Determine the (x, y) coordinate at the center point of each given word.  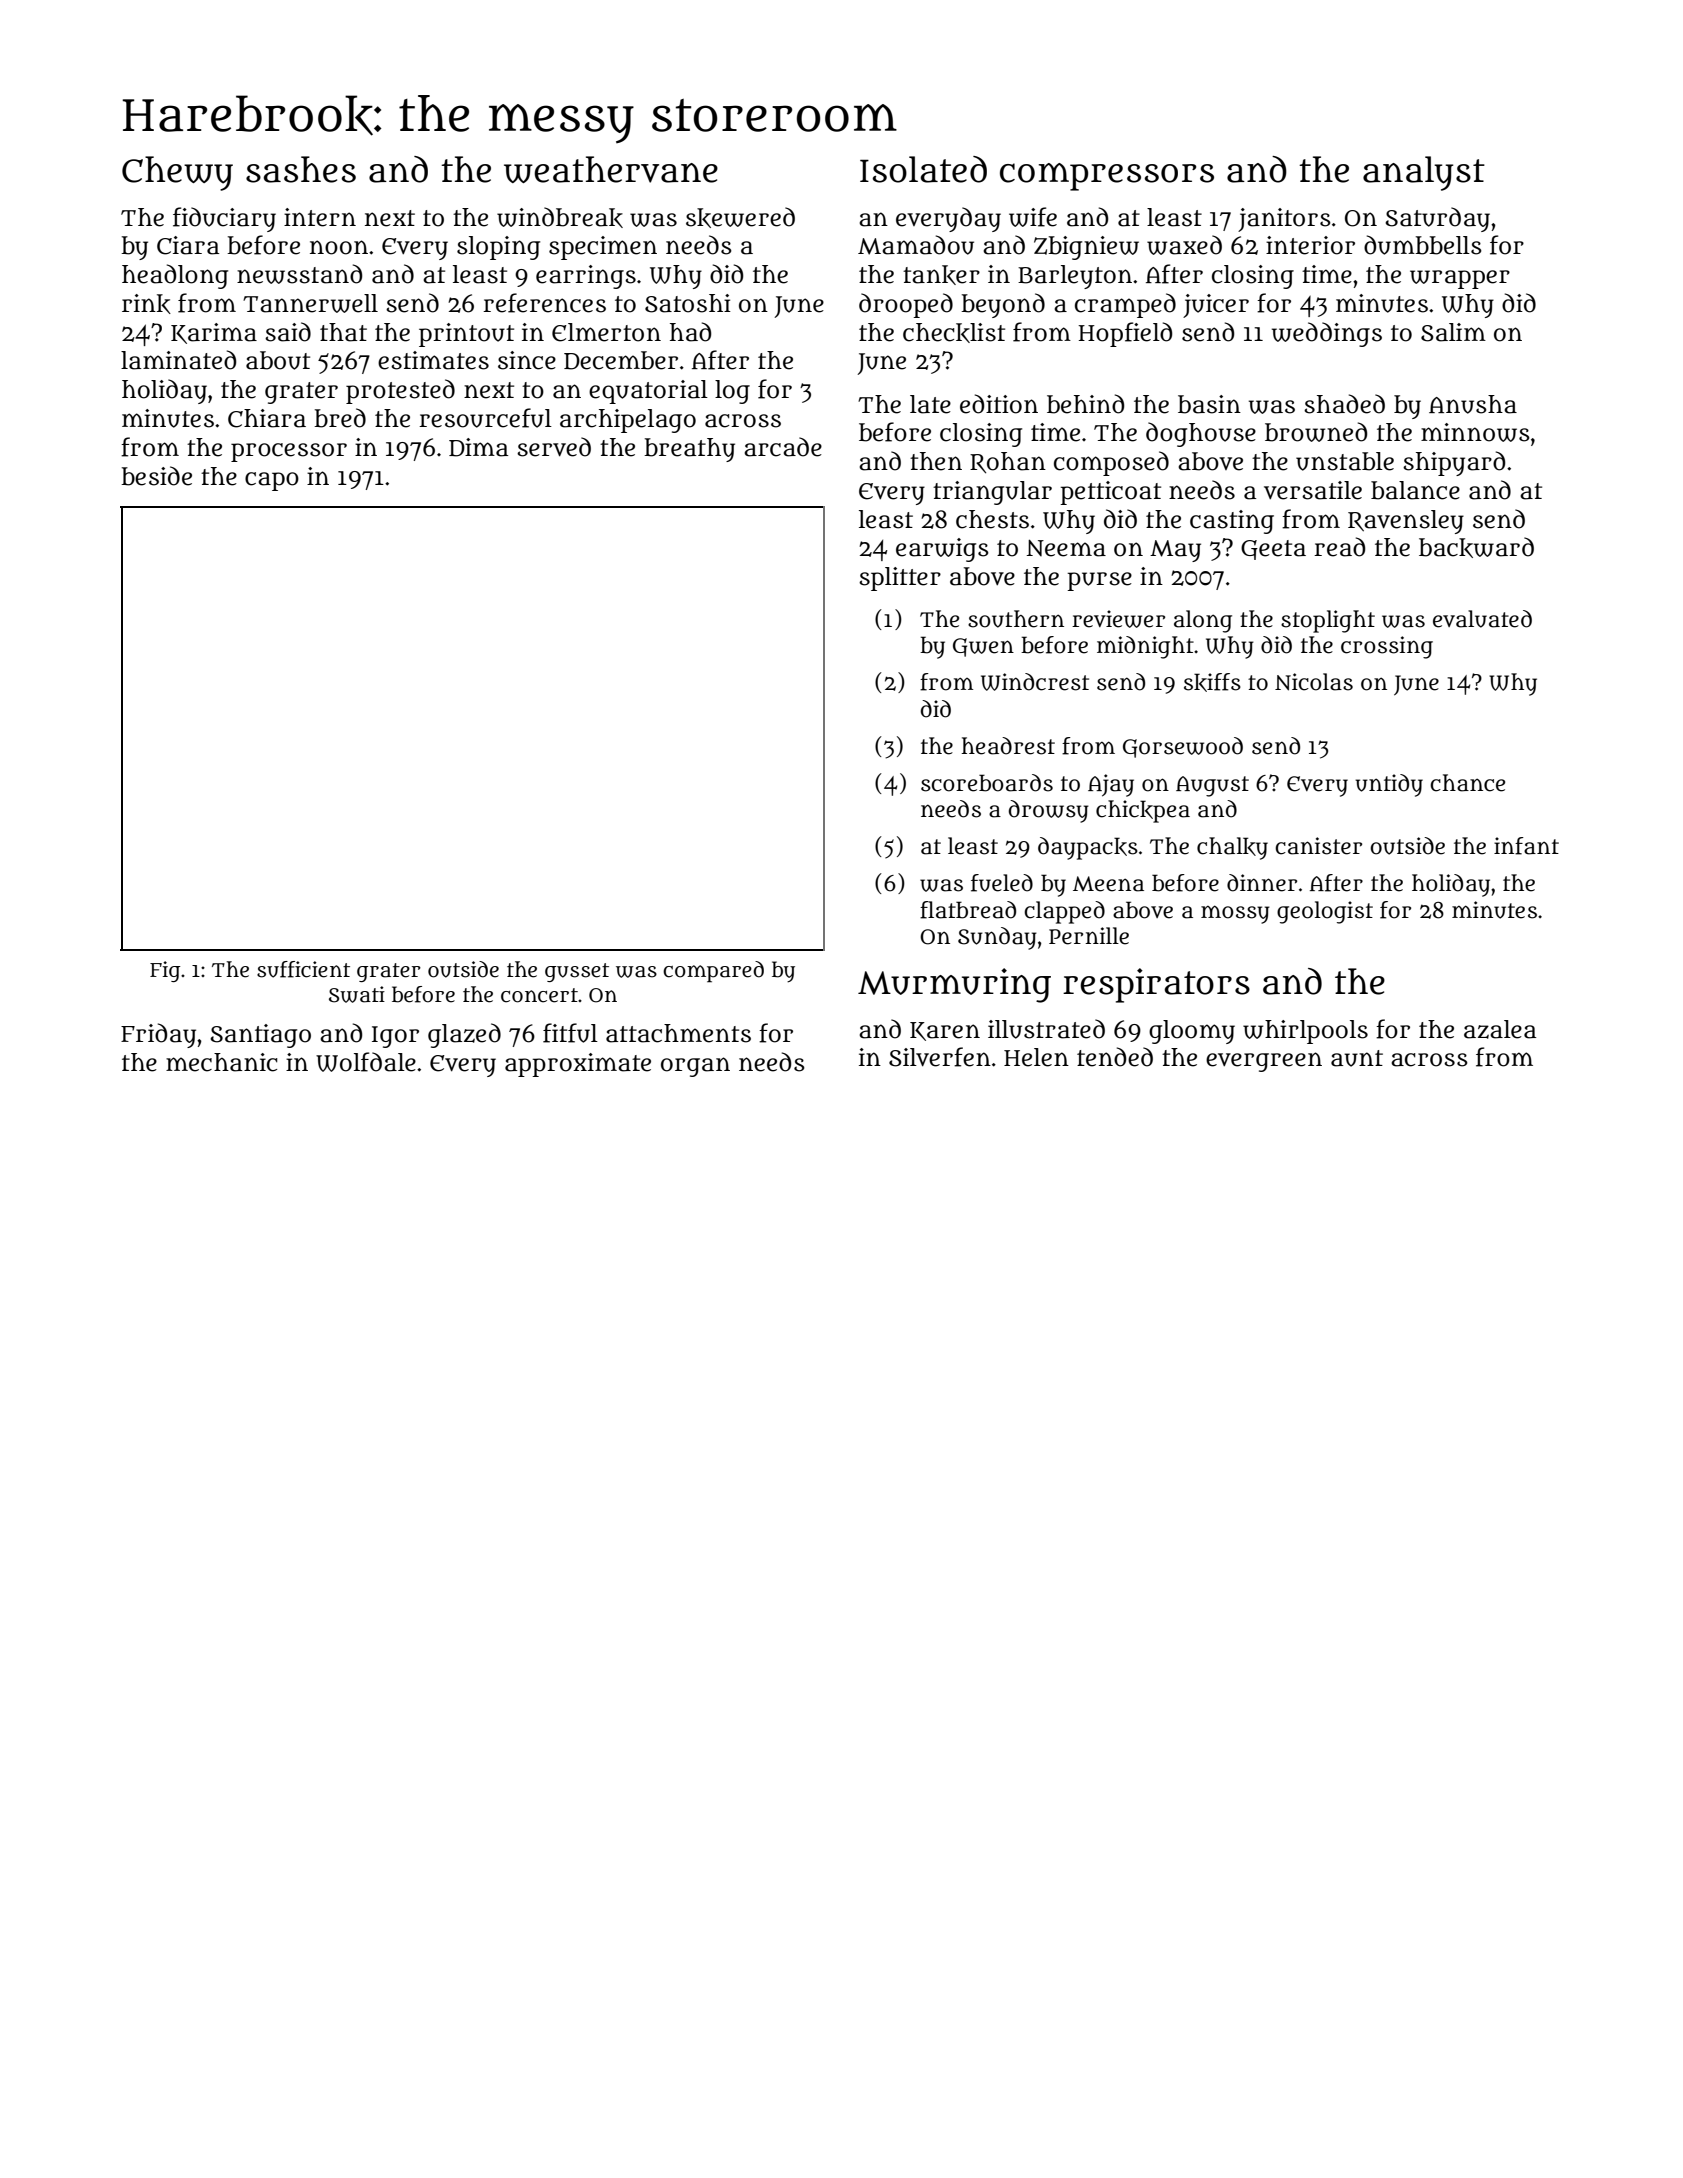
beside (156, 476)
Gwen (983, 647)
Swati (357, 994)
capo (272, 481)
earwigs (942, 550)
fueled (1002, 883)
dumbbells (1423, 245)
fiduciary (224, 219)
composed (1111, 463)
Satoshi (688, 303)
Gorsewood (1183, 747)
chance (1467, 783)
